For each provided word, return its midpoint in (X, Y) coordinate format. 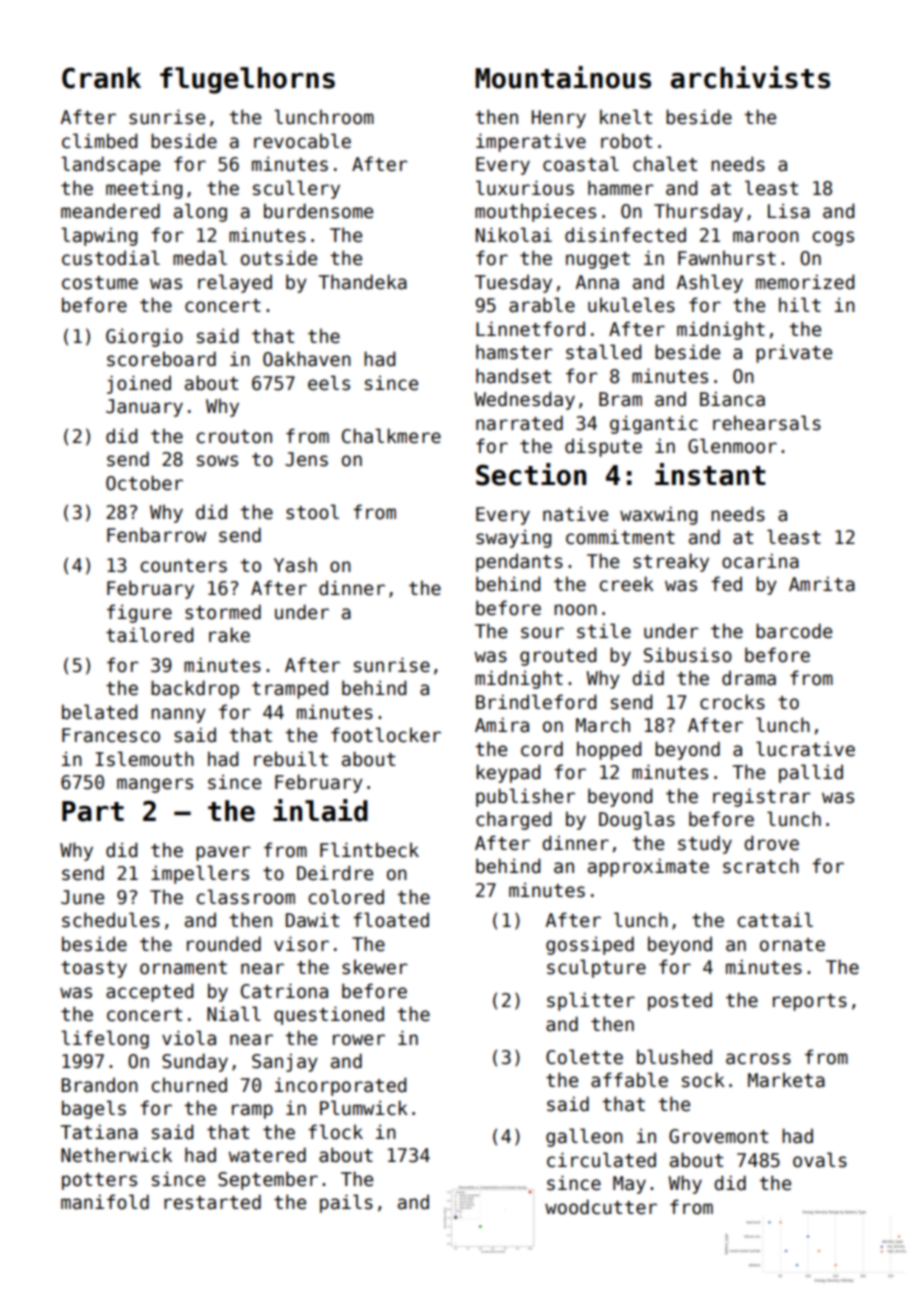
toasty (94, 969)
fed (726, 584)
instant (710, 474)
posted (680, 1001)
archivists (750, 77)
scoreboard (161, 359)
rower (359, 1040)
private (794, 353)
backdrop (195, 689)
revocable (302, 141)
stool (312, 512)
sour (542, 633)
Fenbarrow (156, 535)
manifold (105, 1202)
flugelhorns (247, 80)
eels (329, 383)
